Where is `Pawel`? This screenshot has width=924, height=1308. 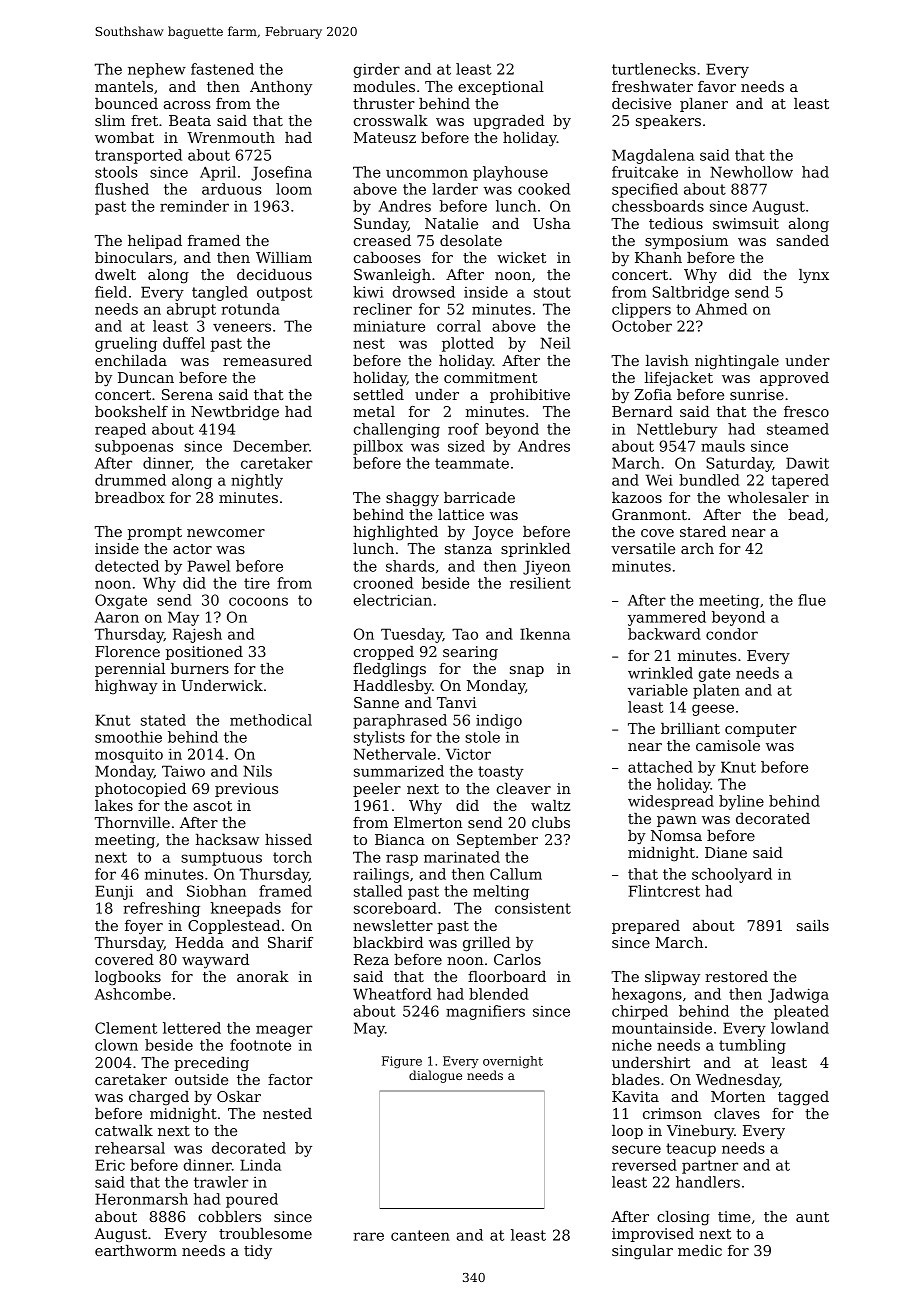 Pawel is located at coordinates (209, 566).
